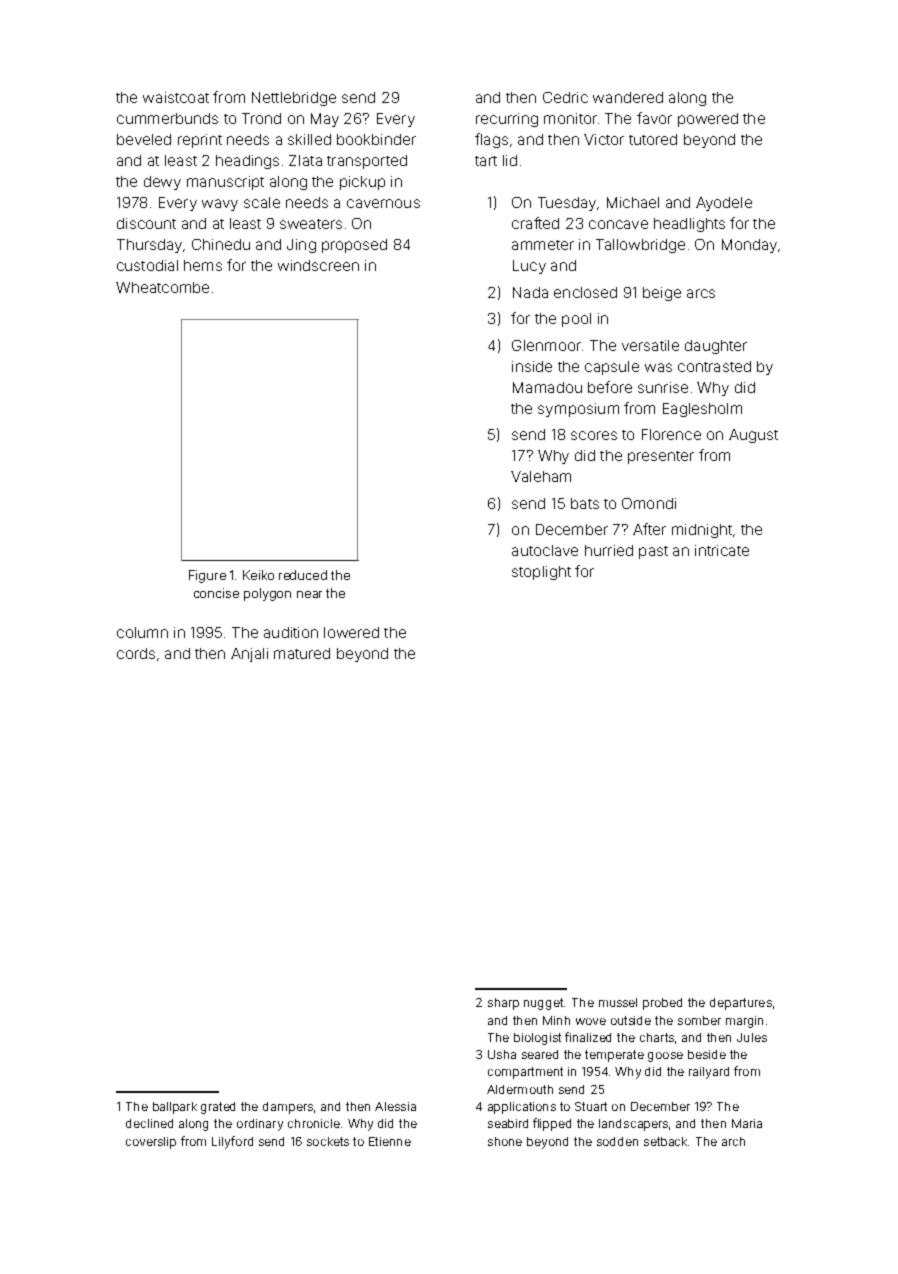  I want to click on Wheatcombe, so click(162, 287).
